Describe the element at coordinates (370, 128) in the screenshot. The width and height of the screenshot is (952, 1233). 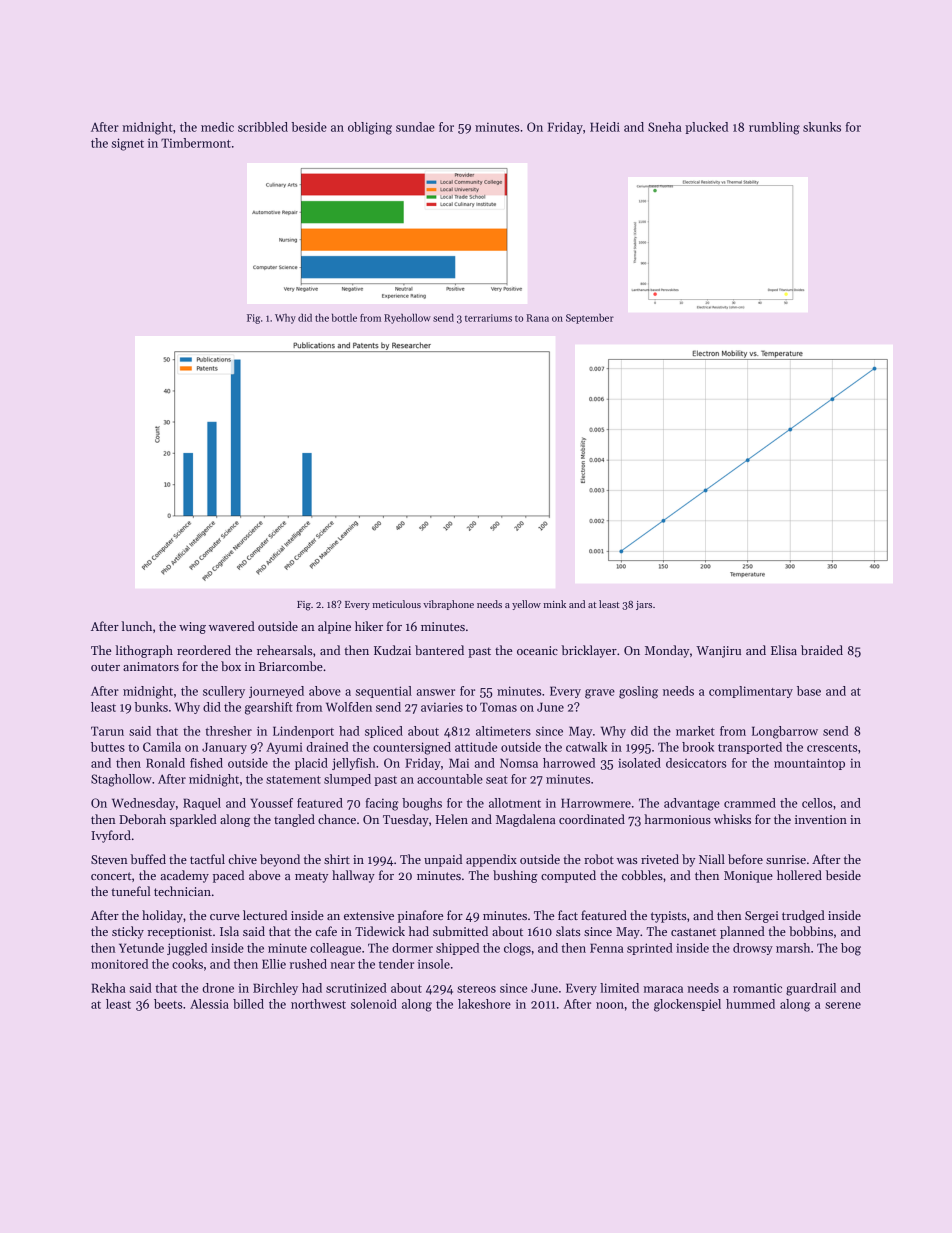
I see `obliging` at that location.
